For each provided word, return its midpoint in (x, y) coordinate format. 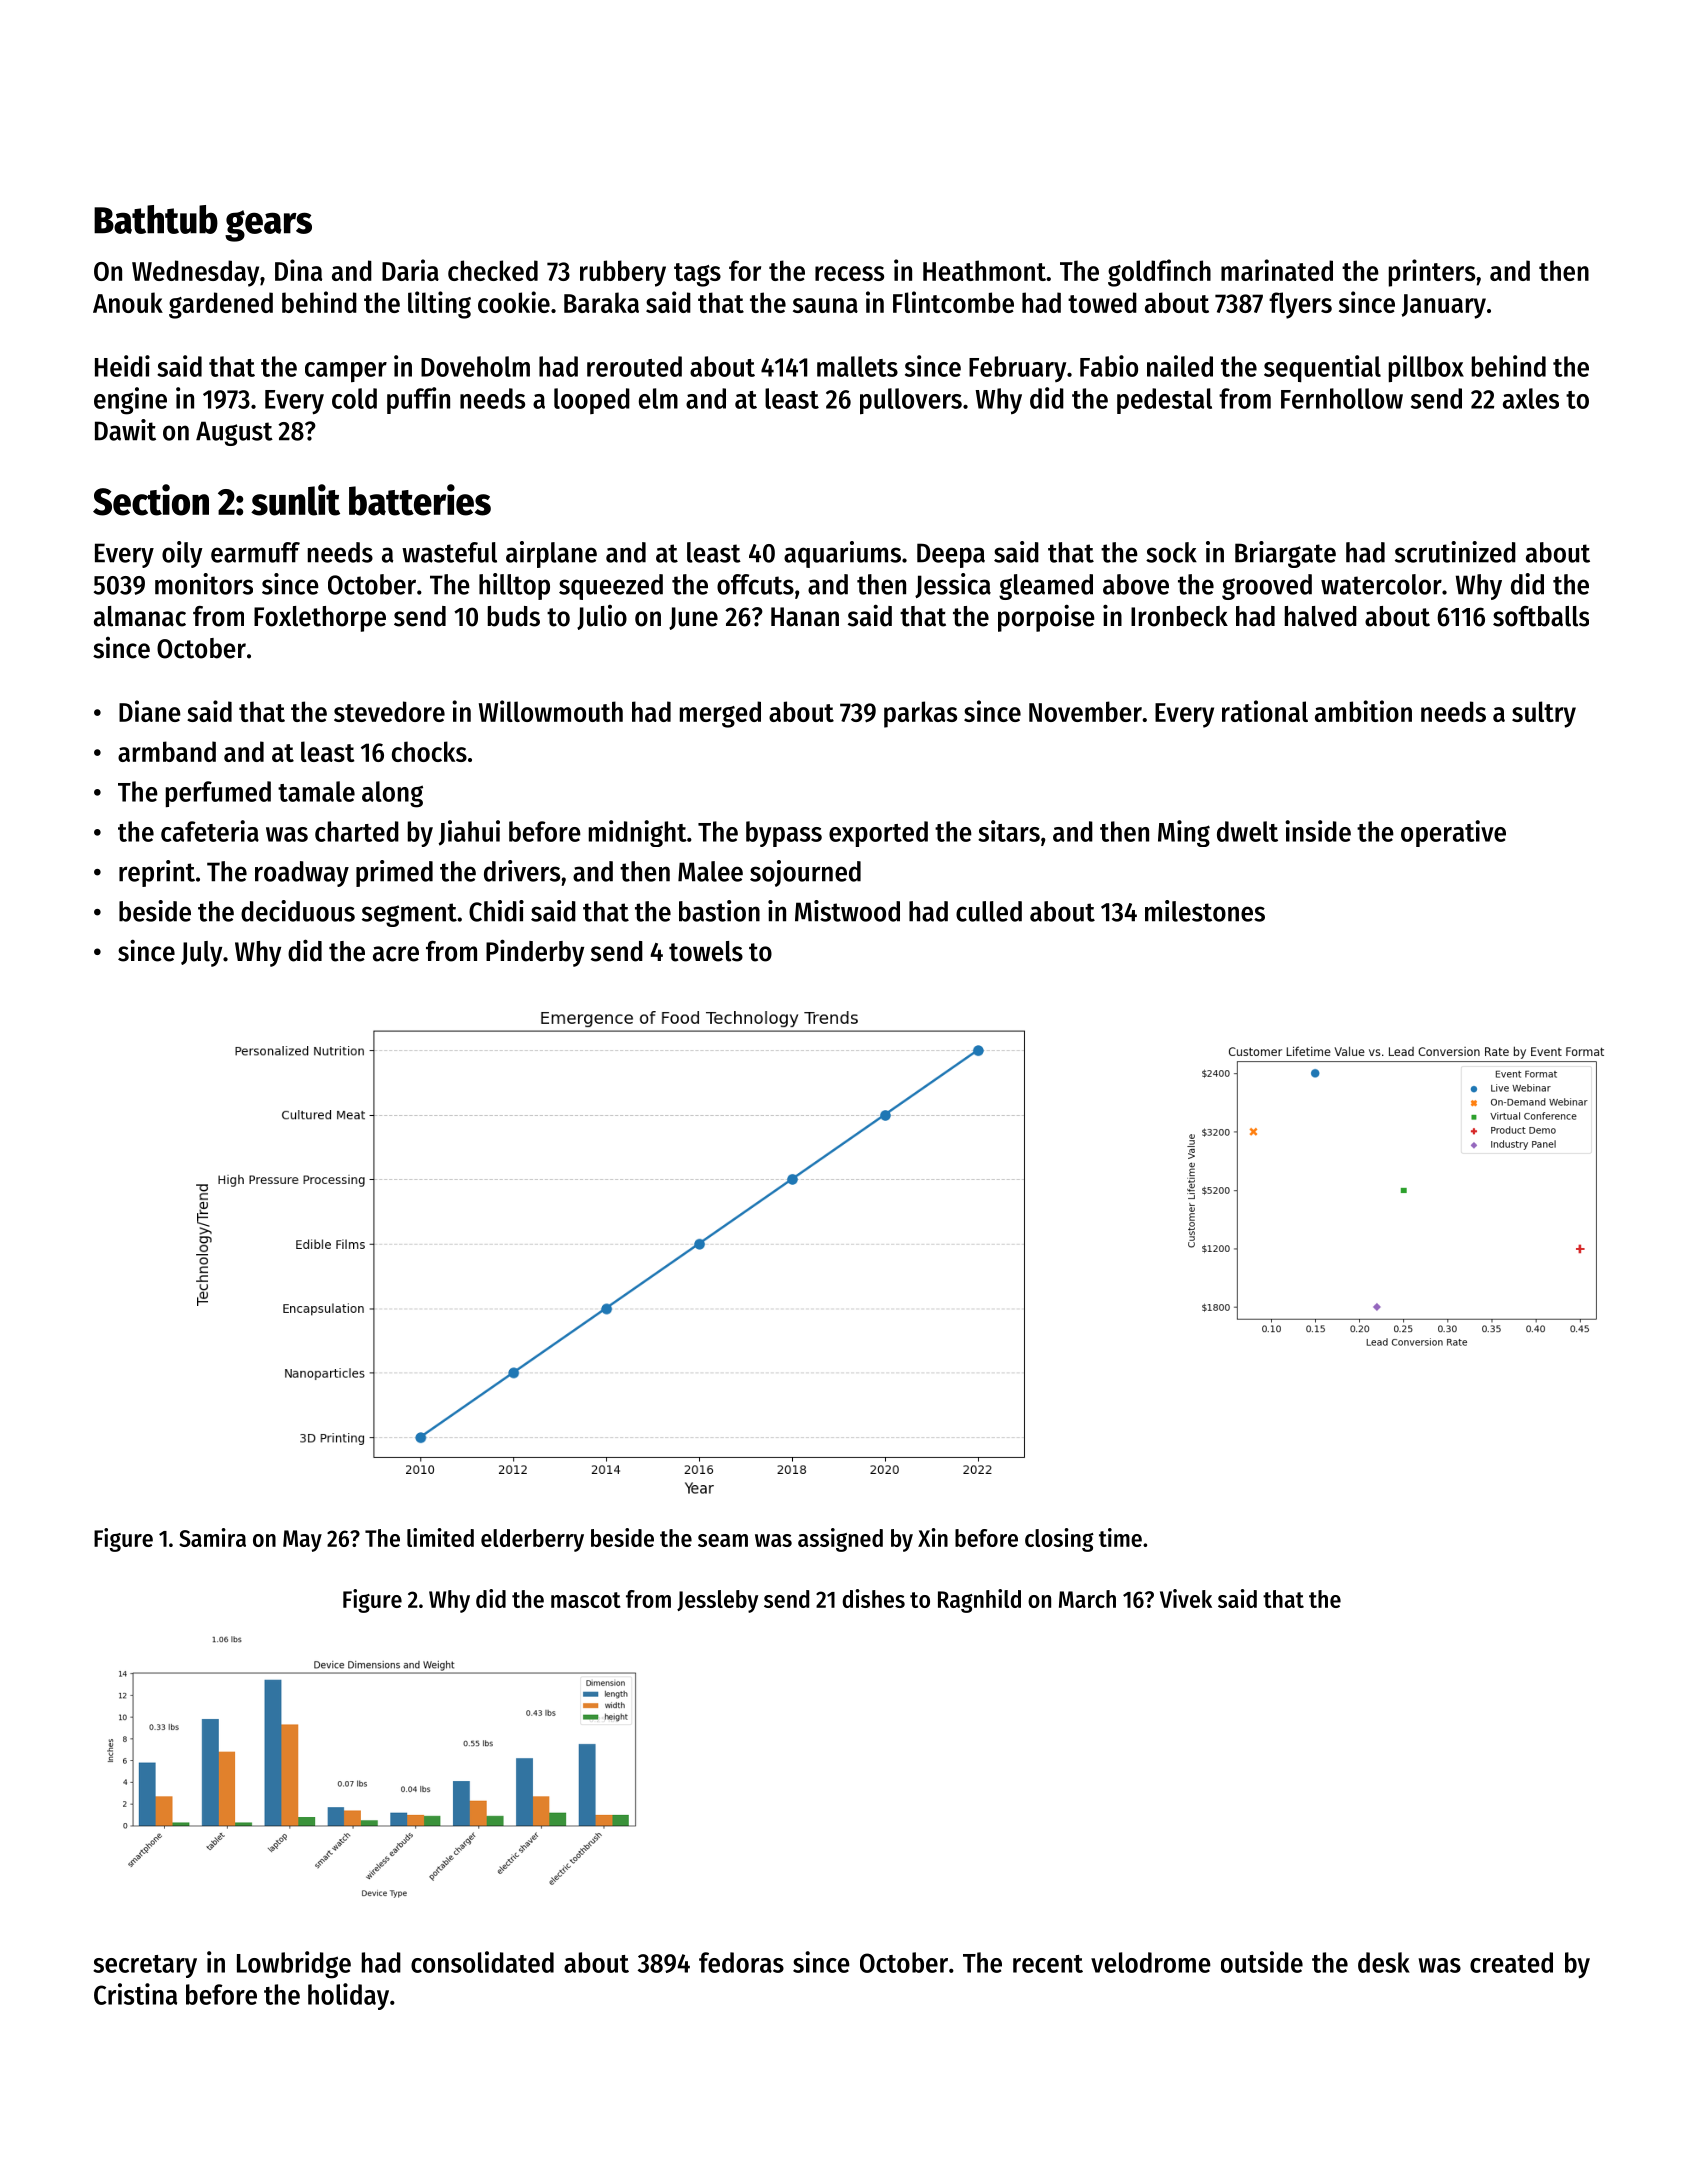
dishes (873, 1598)
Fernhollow (1342, 398)
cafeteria (210, 831)
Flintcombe (953, 302)
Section (151, 500)
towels (706, 951)
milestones (1205, 911)
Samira (212, 1537)
